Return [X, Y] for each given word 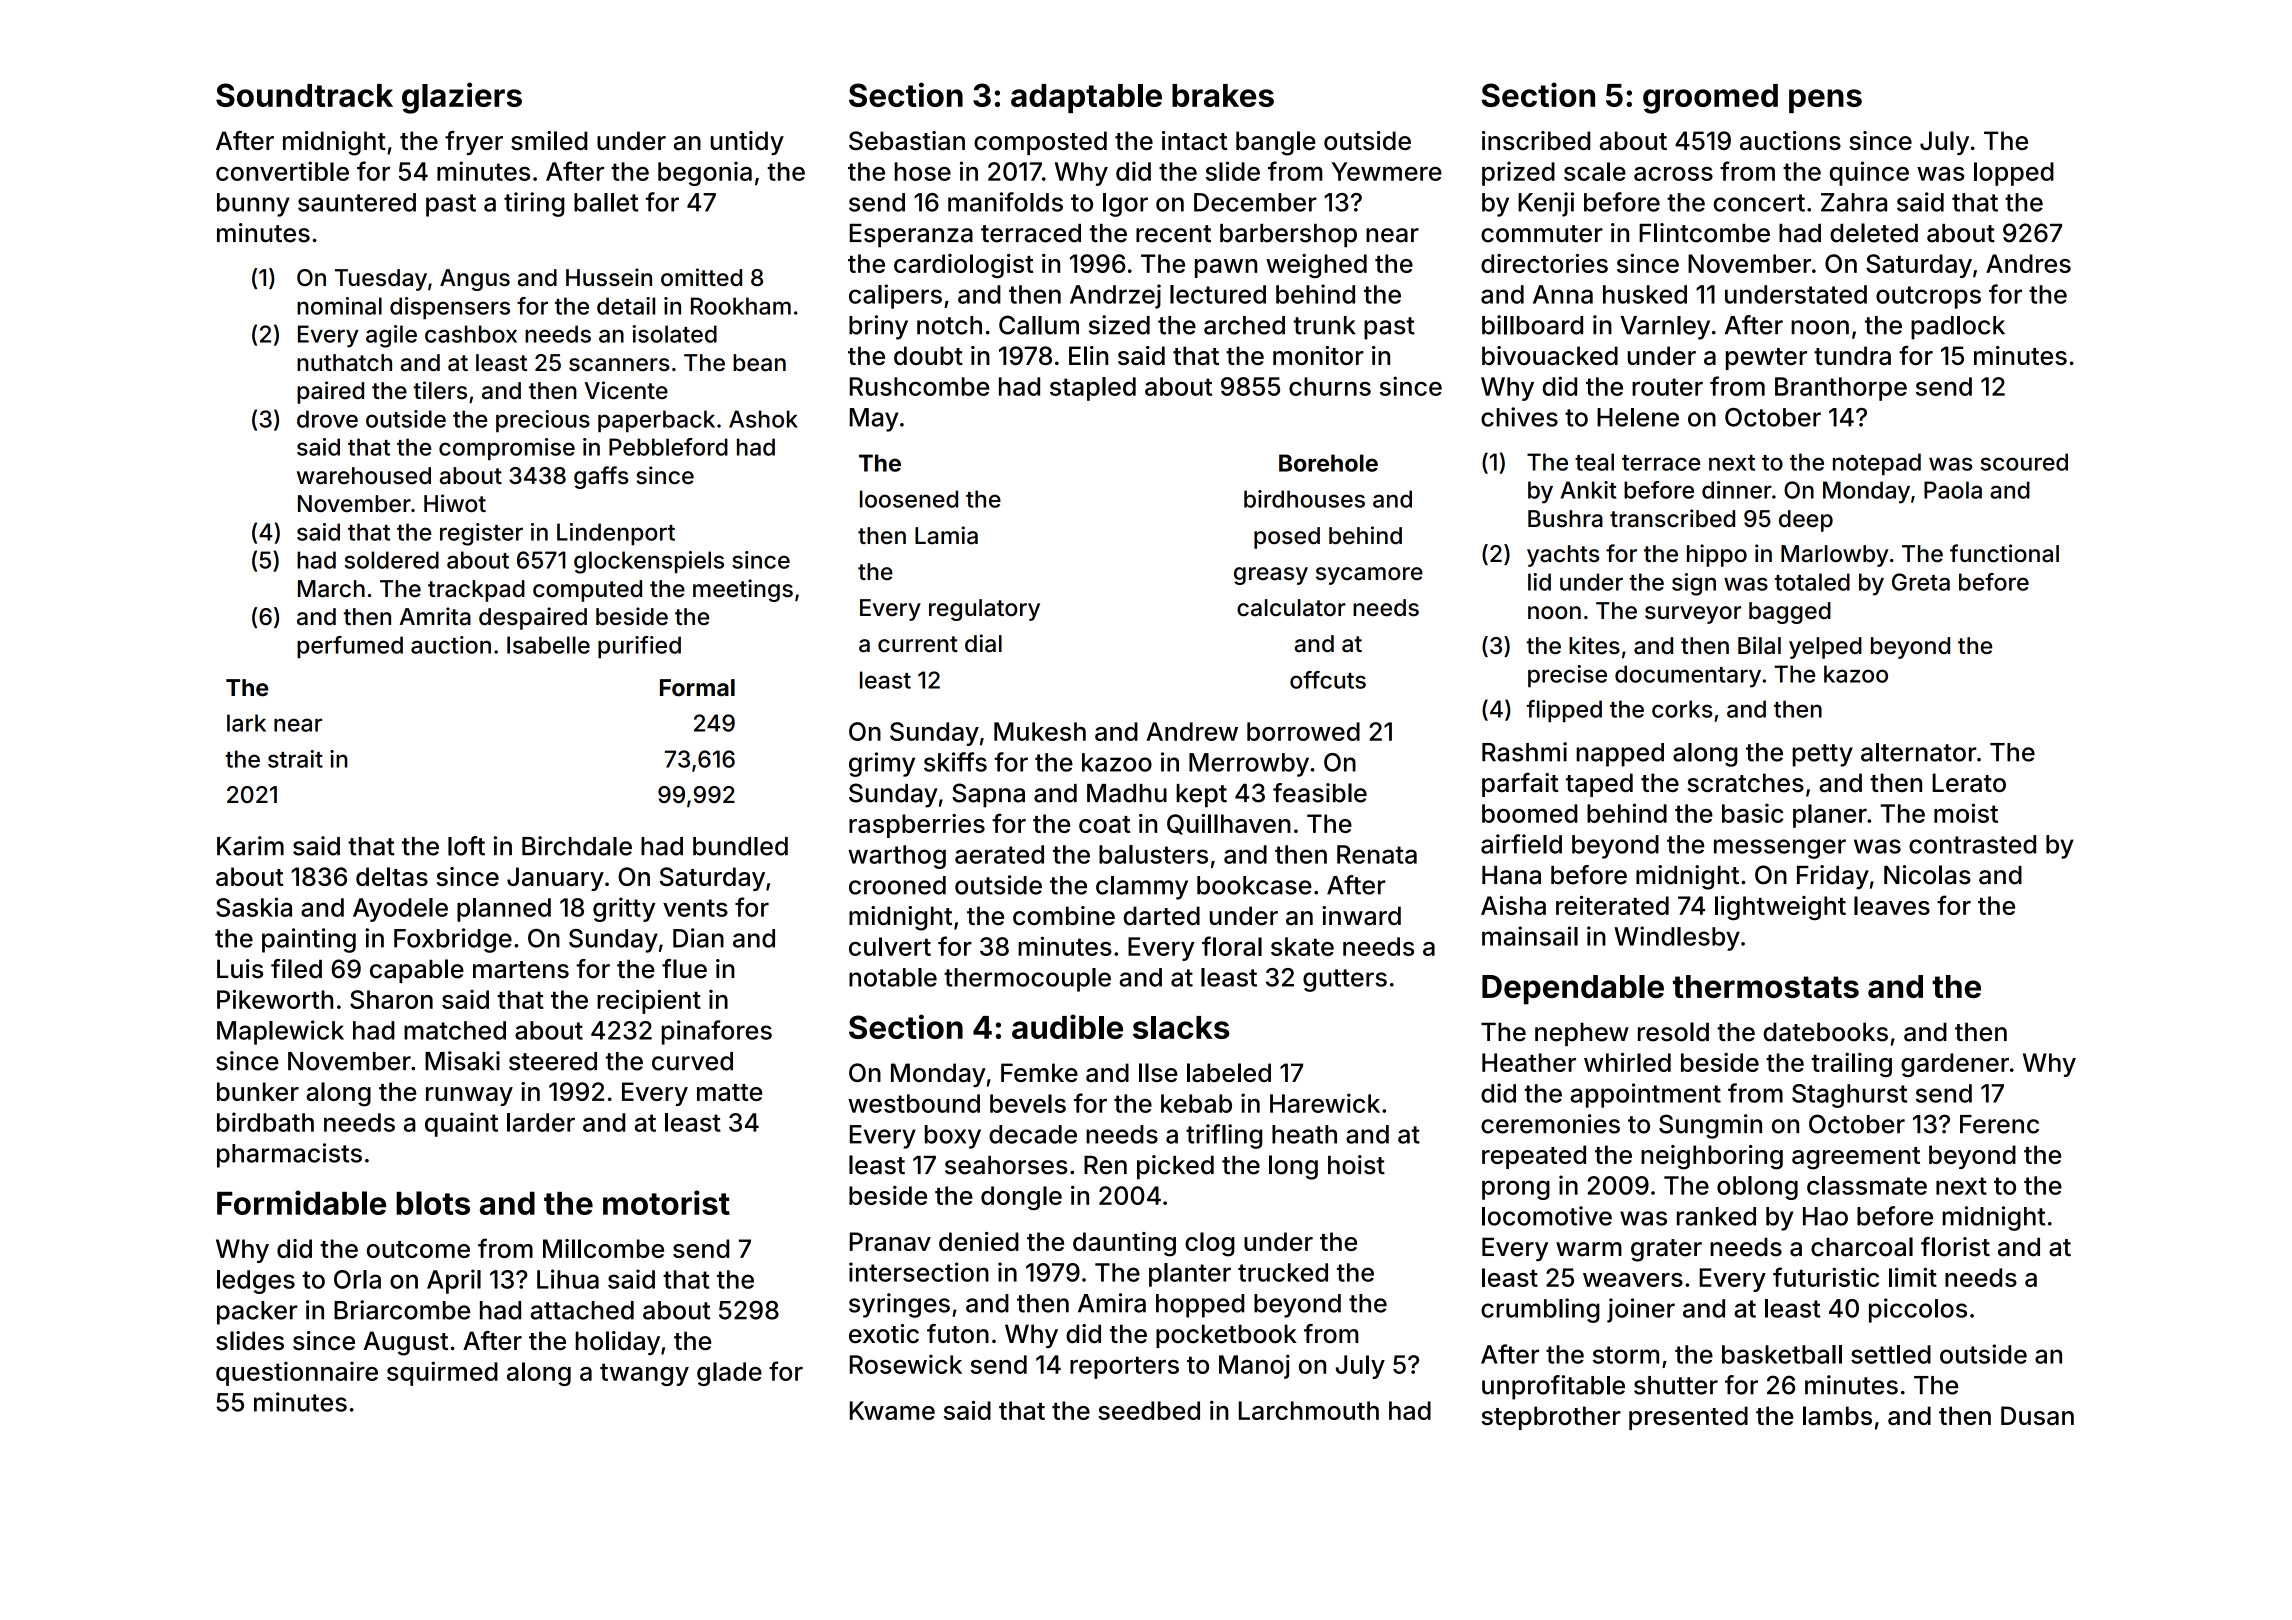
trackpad [476, 591]
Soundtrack [304, 95]
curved [692, 1061]
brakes [1223, 95]
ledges [256, 1282]
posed [1287, 538]
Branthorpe [1841, 389]
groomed [1710, 99]
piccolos [1918, 1310]
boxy [953, 1137]
